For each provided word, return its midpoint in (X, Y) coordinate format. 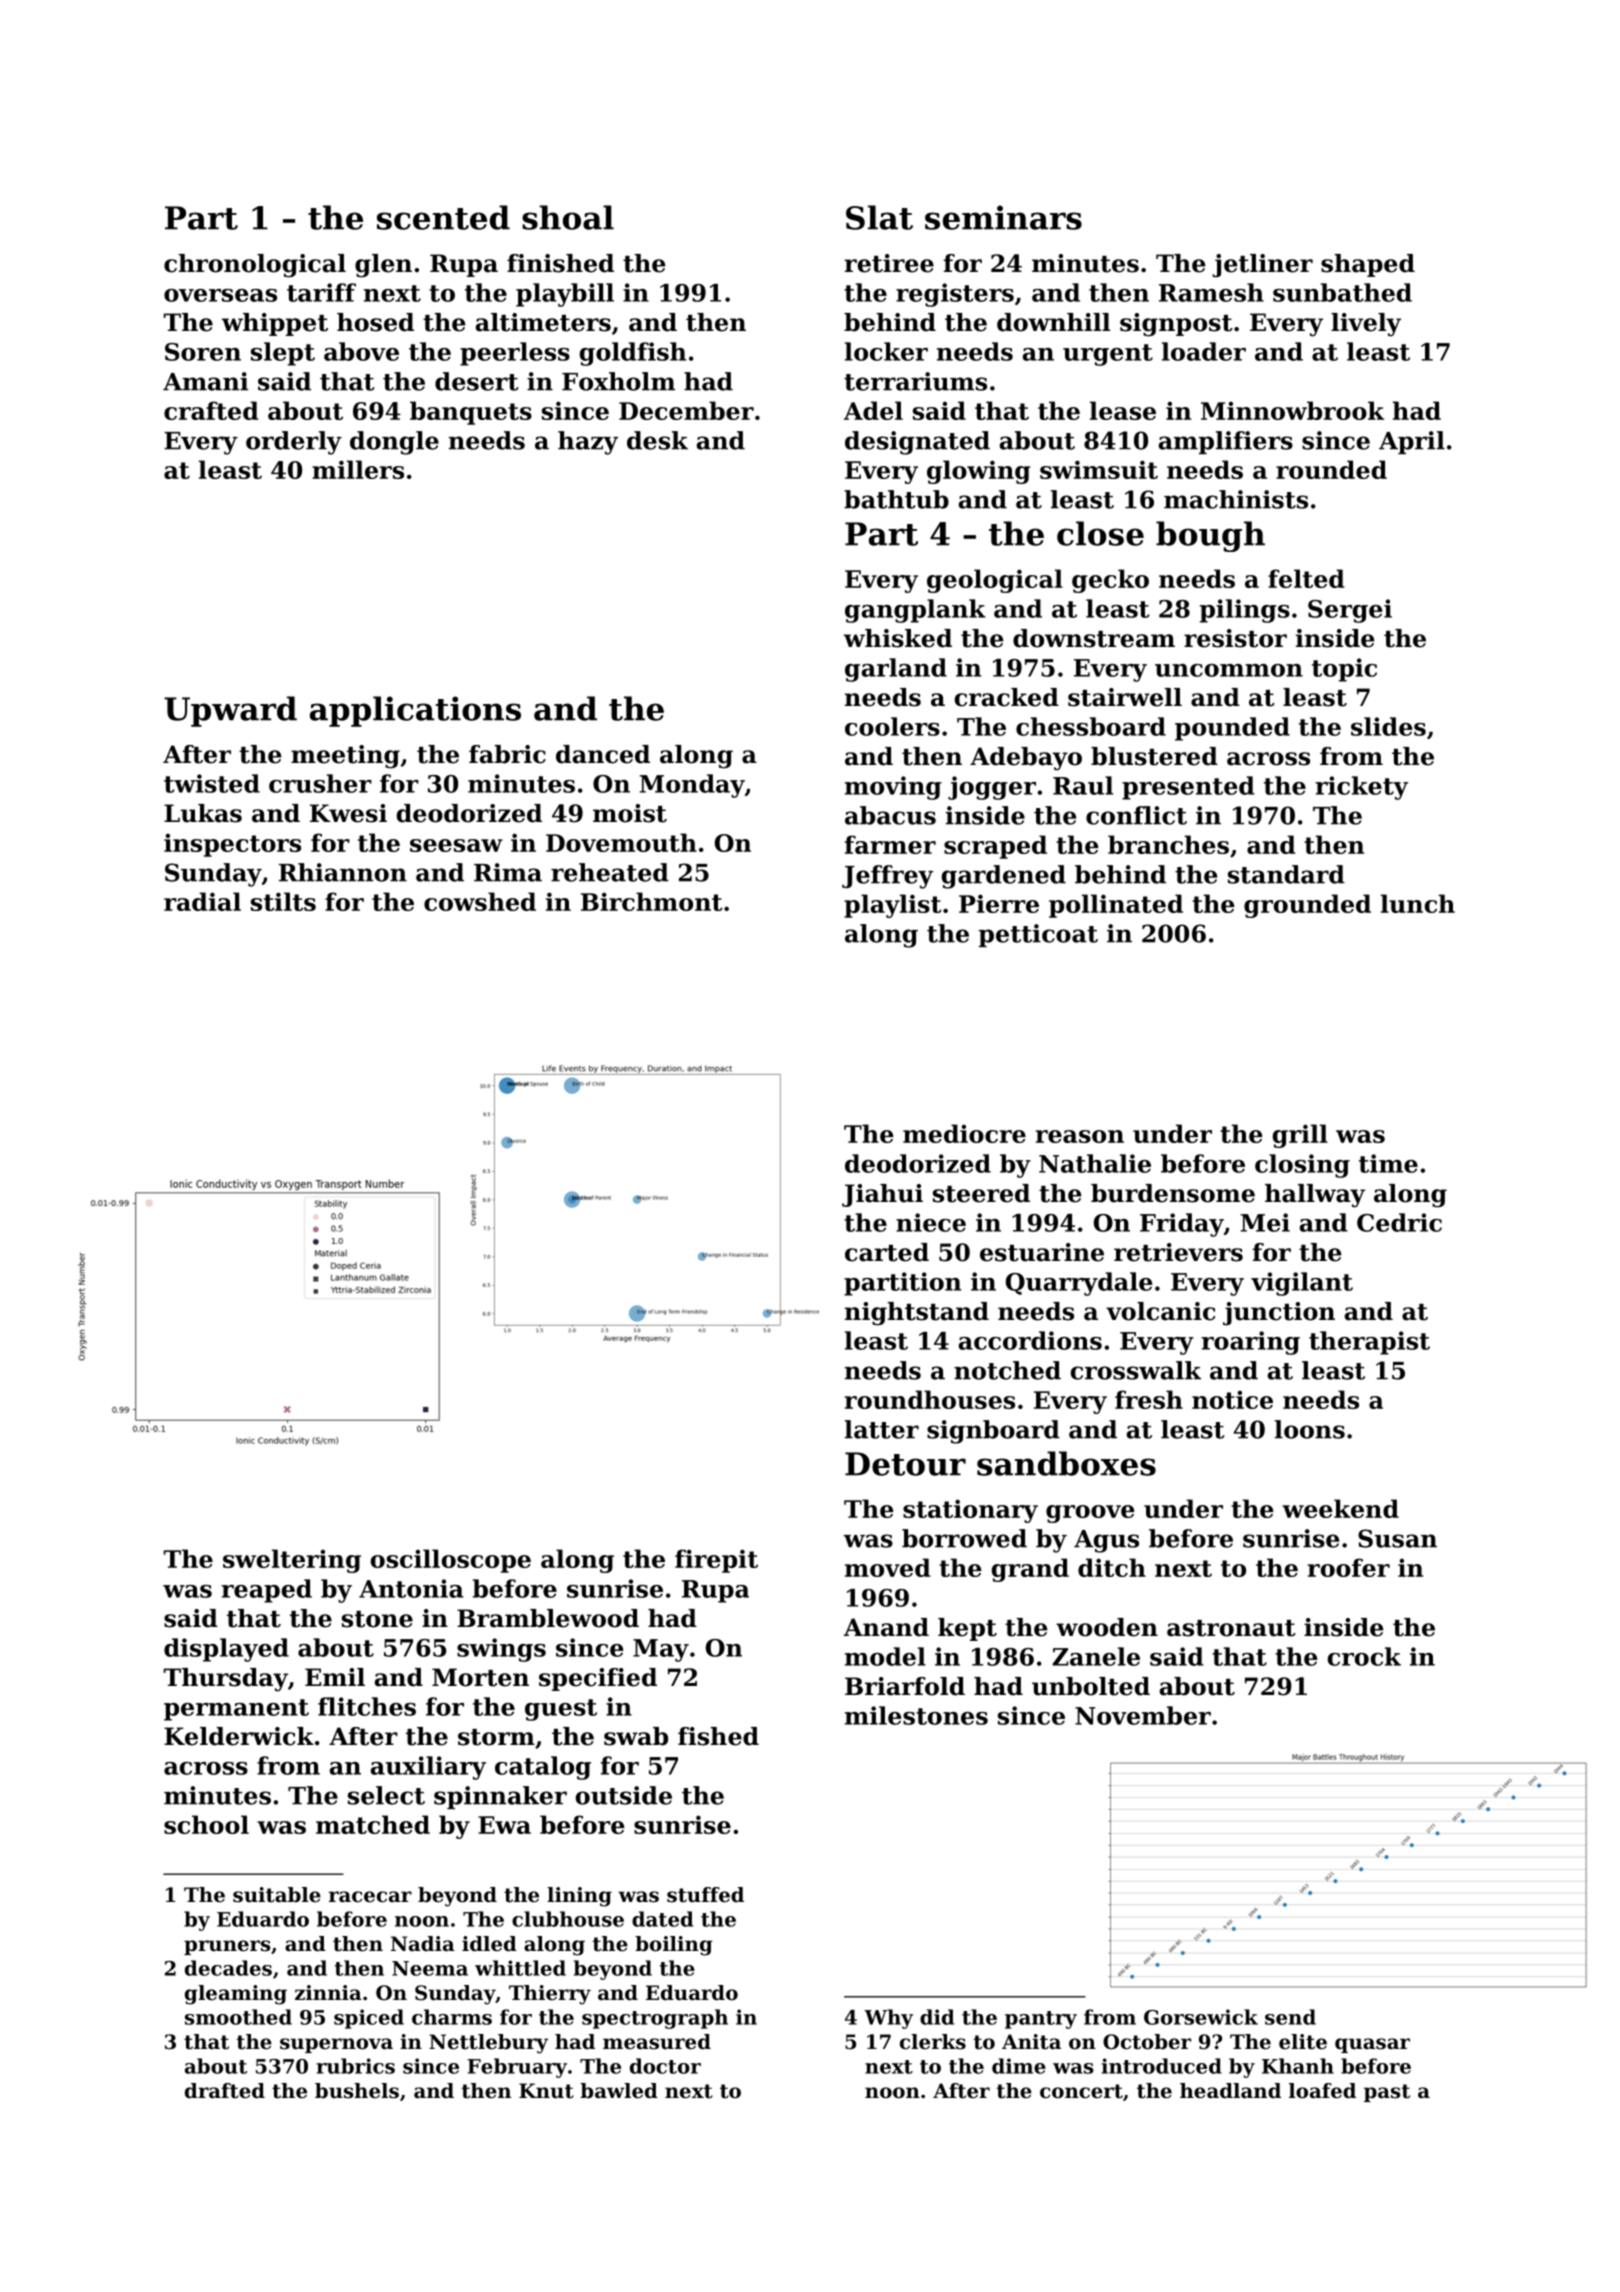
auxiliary (428, 1768)
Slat (879, 217)
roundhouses (930, 1399)
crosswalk (1136, 1370)
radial (202, 901)
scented (443, 217)
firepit (716, 1561)
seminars (1003, 217)
